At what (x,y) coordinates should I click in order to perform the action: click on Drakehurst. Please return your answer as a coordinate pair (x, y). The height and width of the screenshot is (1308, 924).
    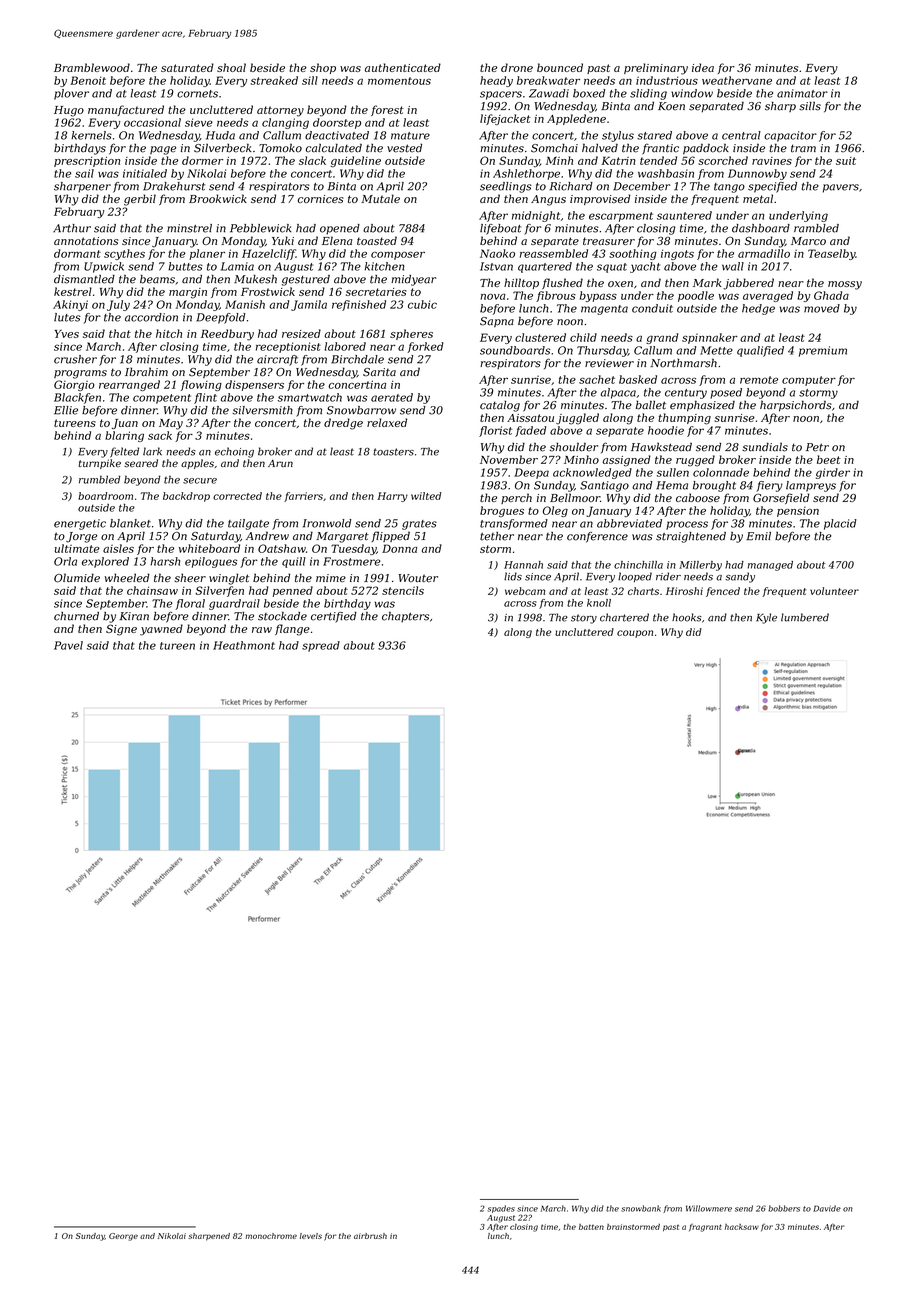
    Looking at the image, I should click on (174, 186).
